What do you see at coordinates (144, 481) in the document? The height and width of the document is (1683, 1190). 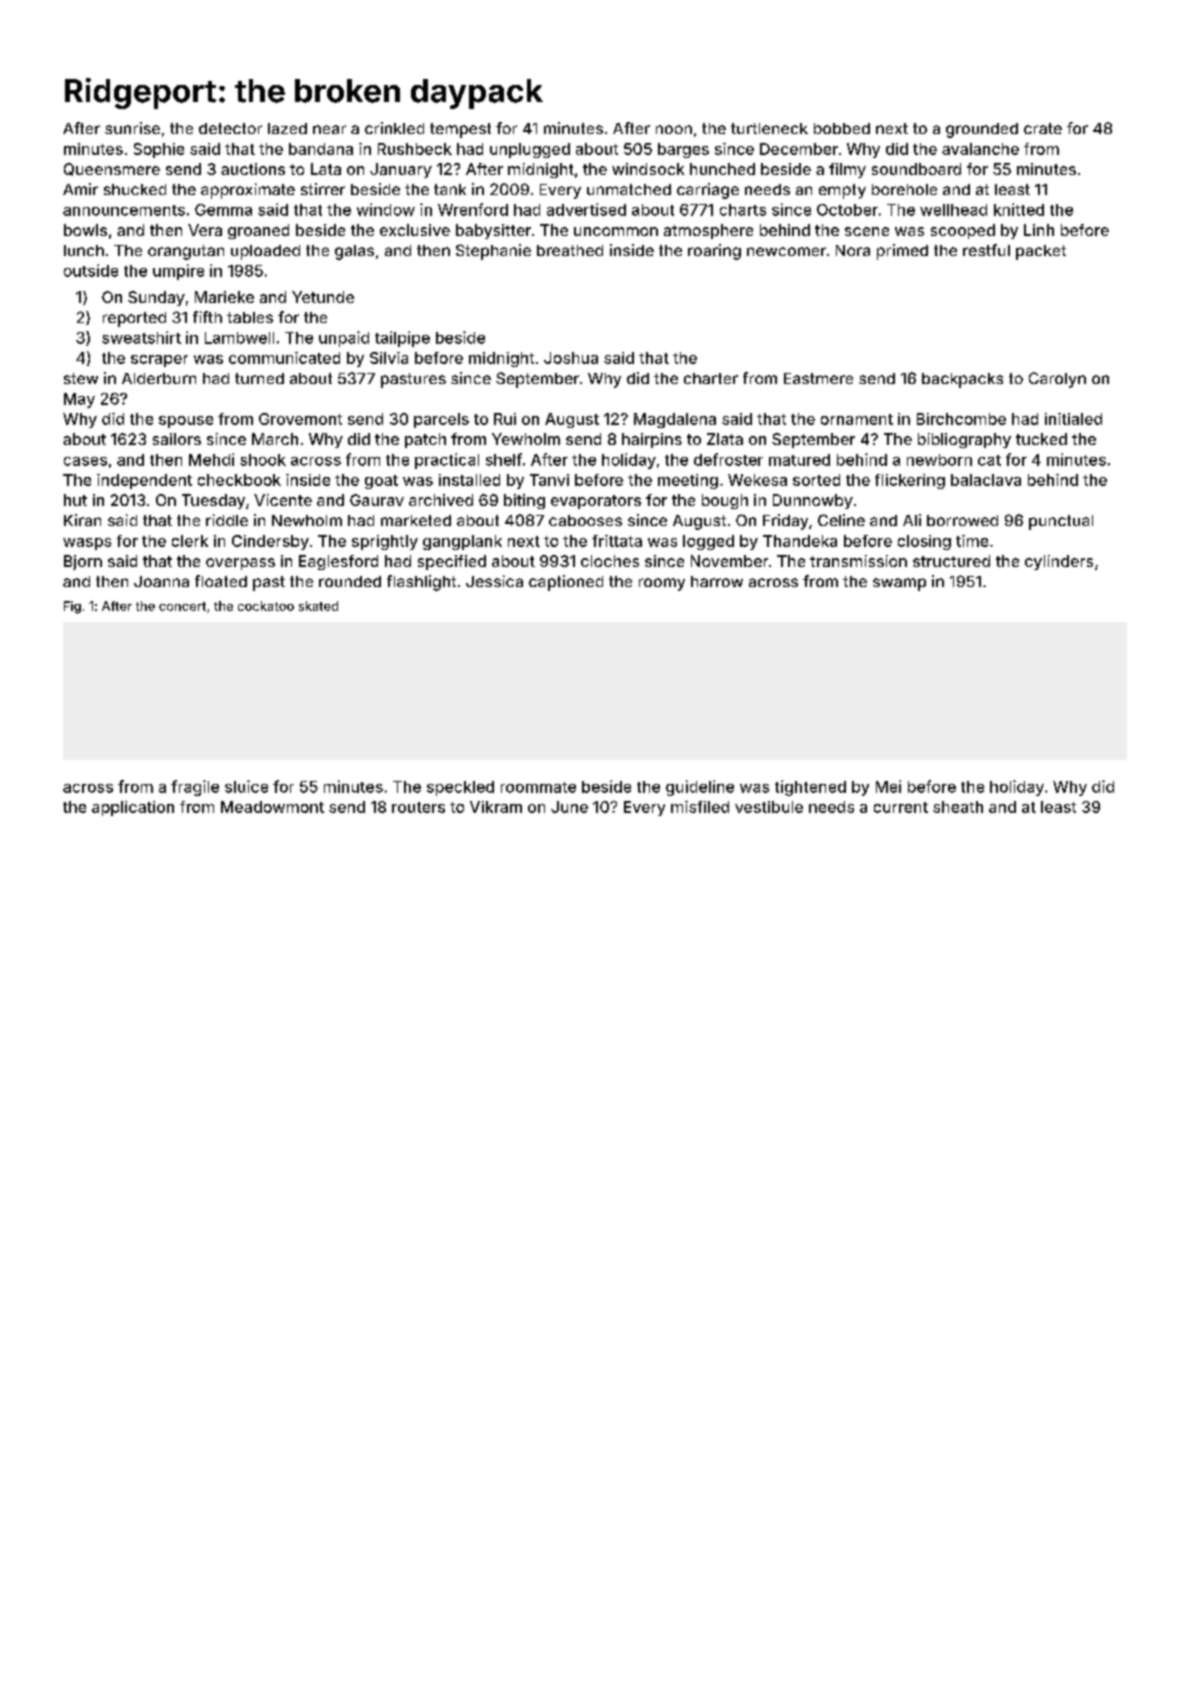 I see `independent` at bounding box center [144, 481].
